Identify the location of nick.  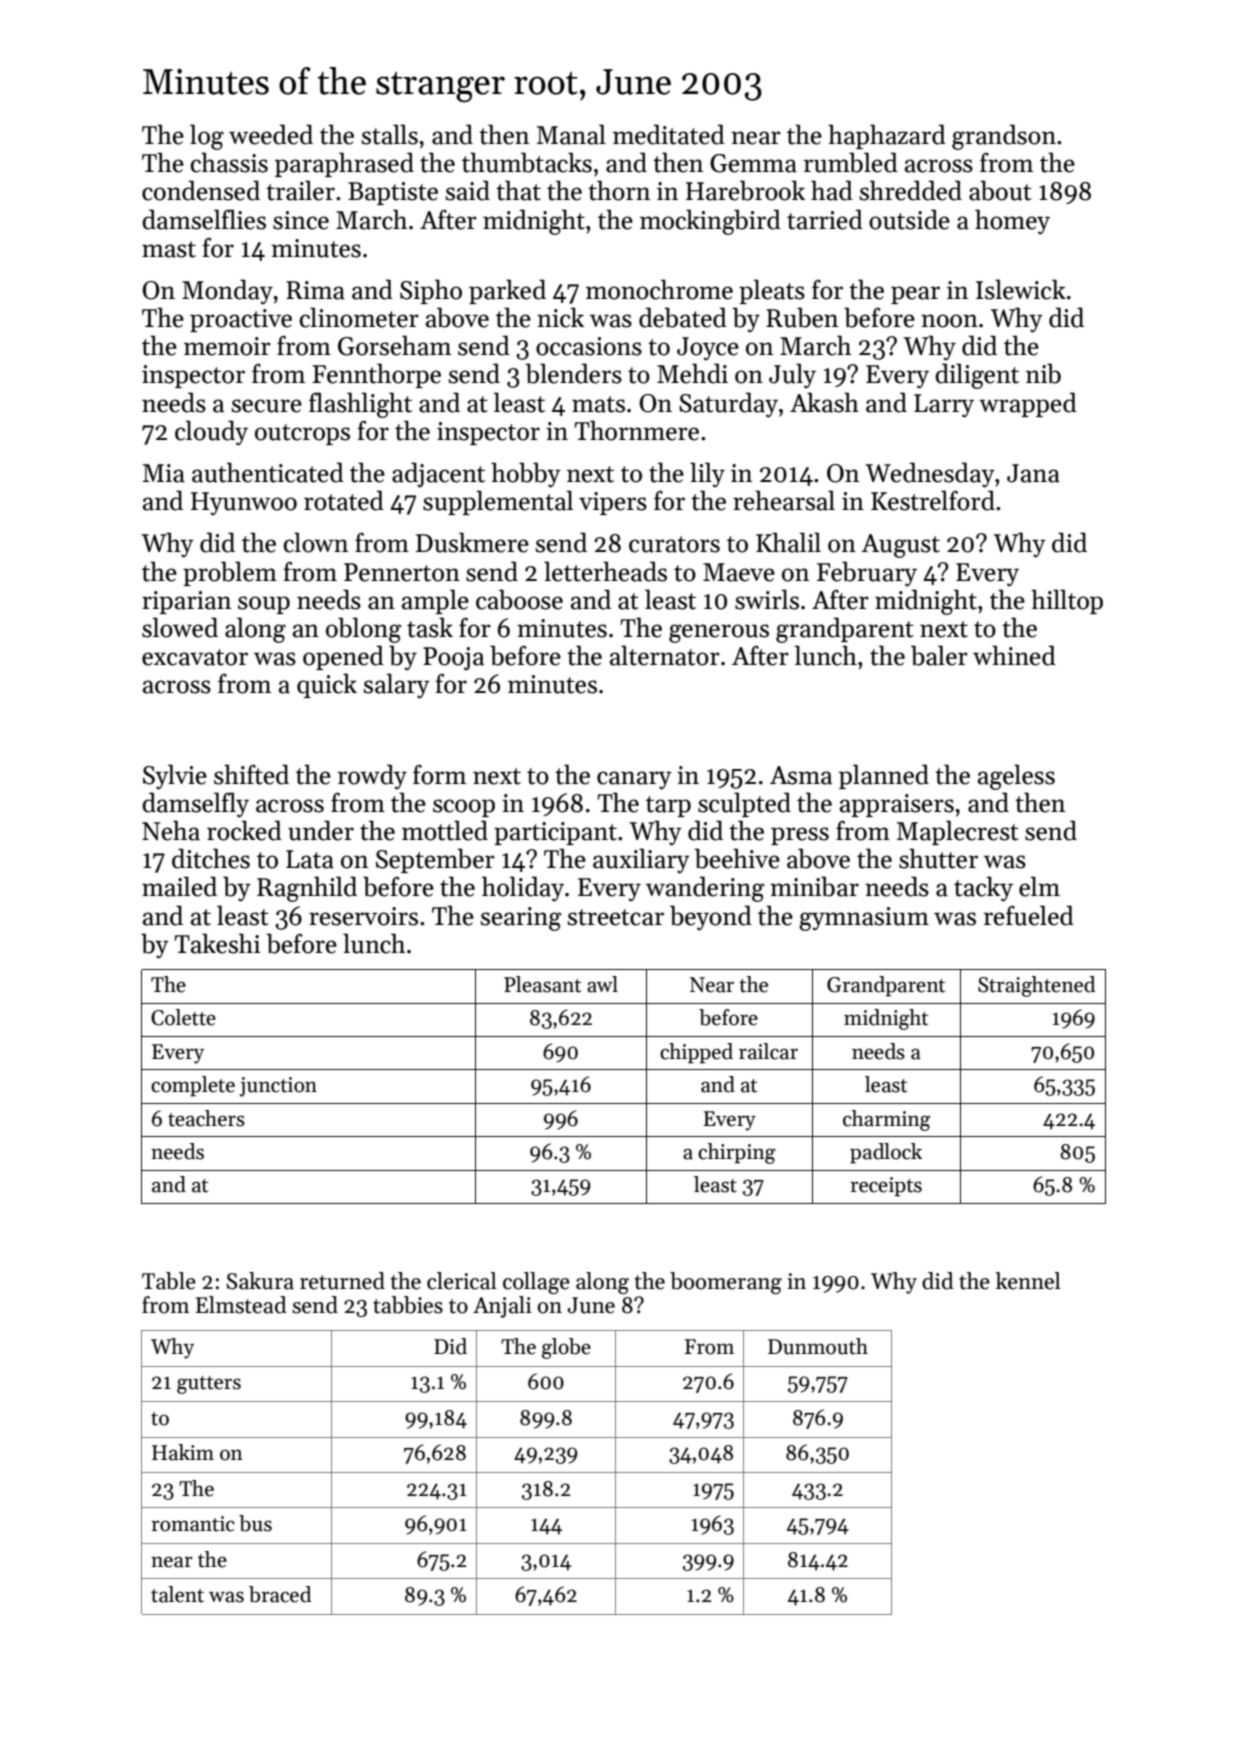
(560, 317).
